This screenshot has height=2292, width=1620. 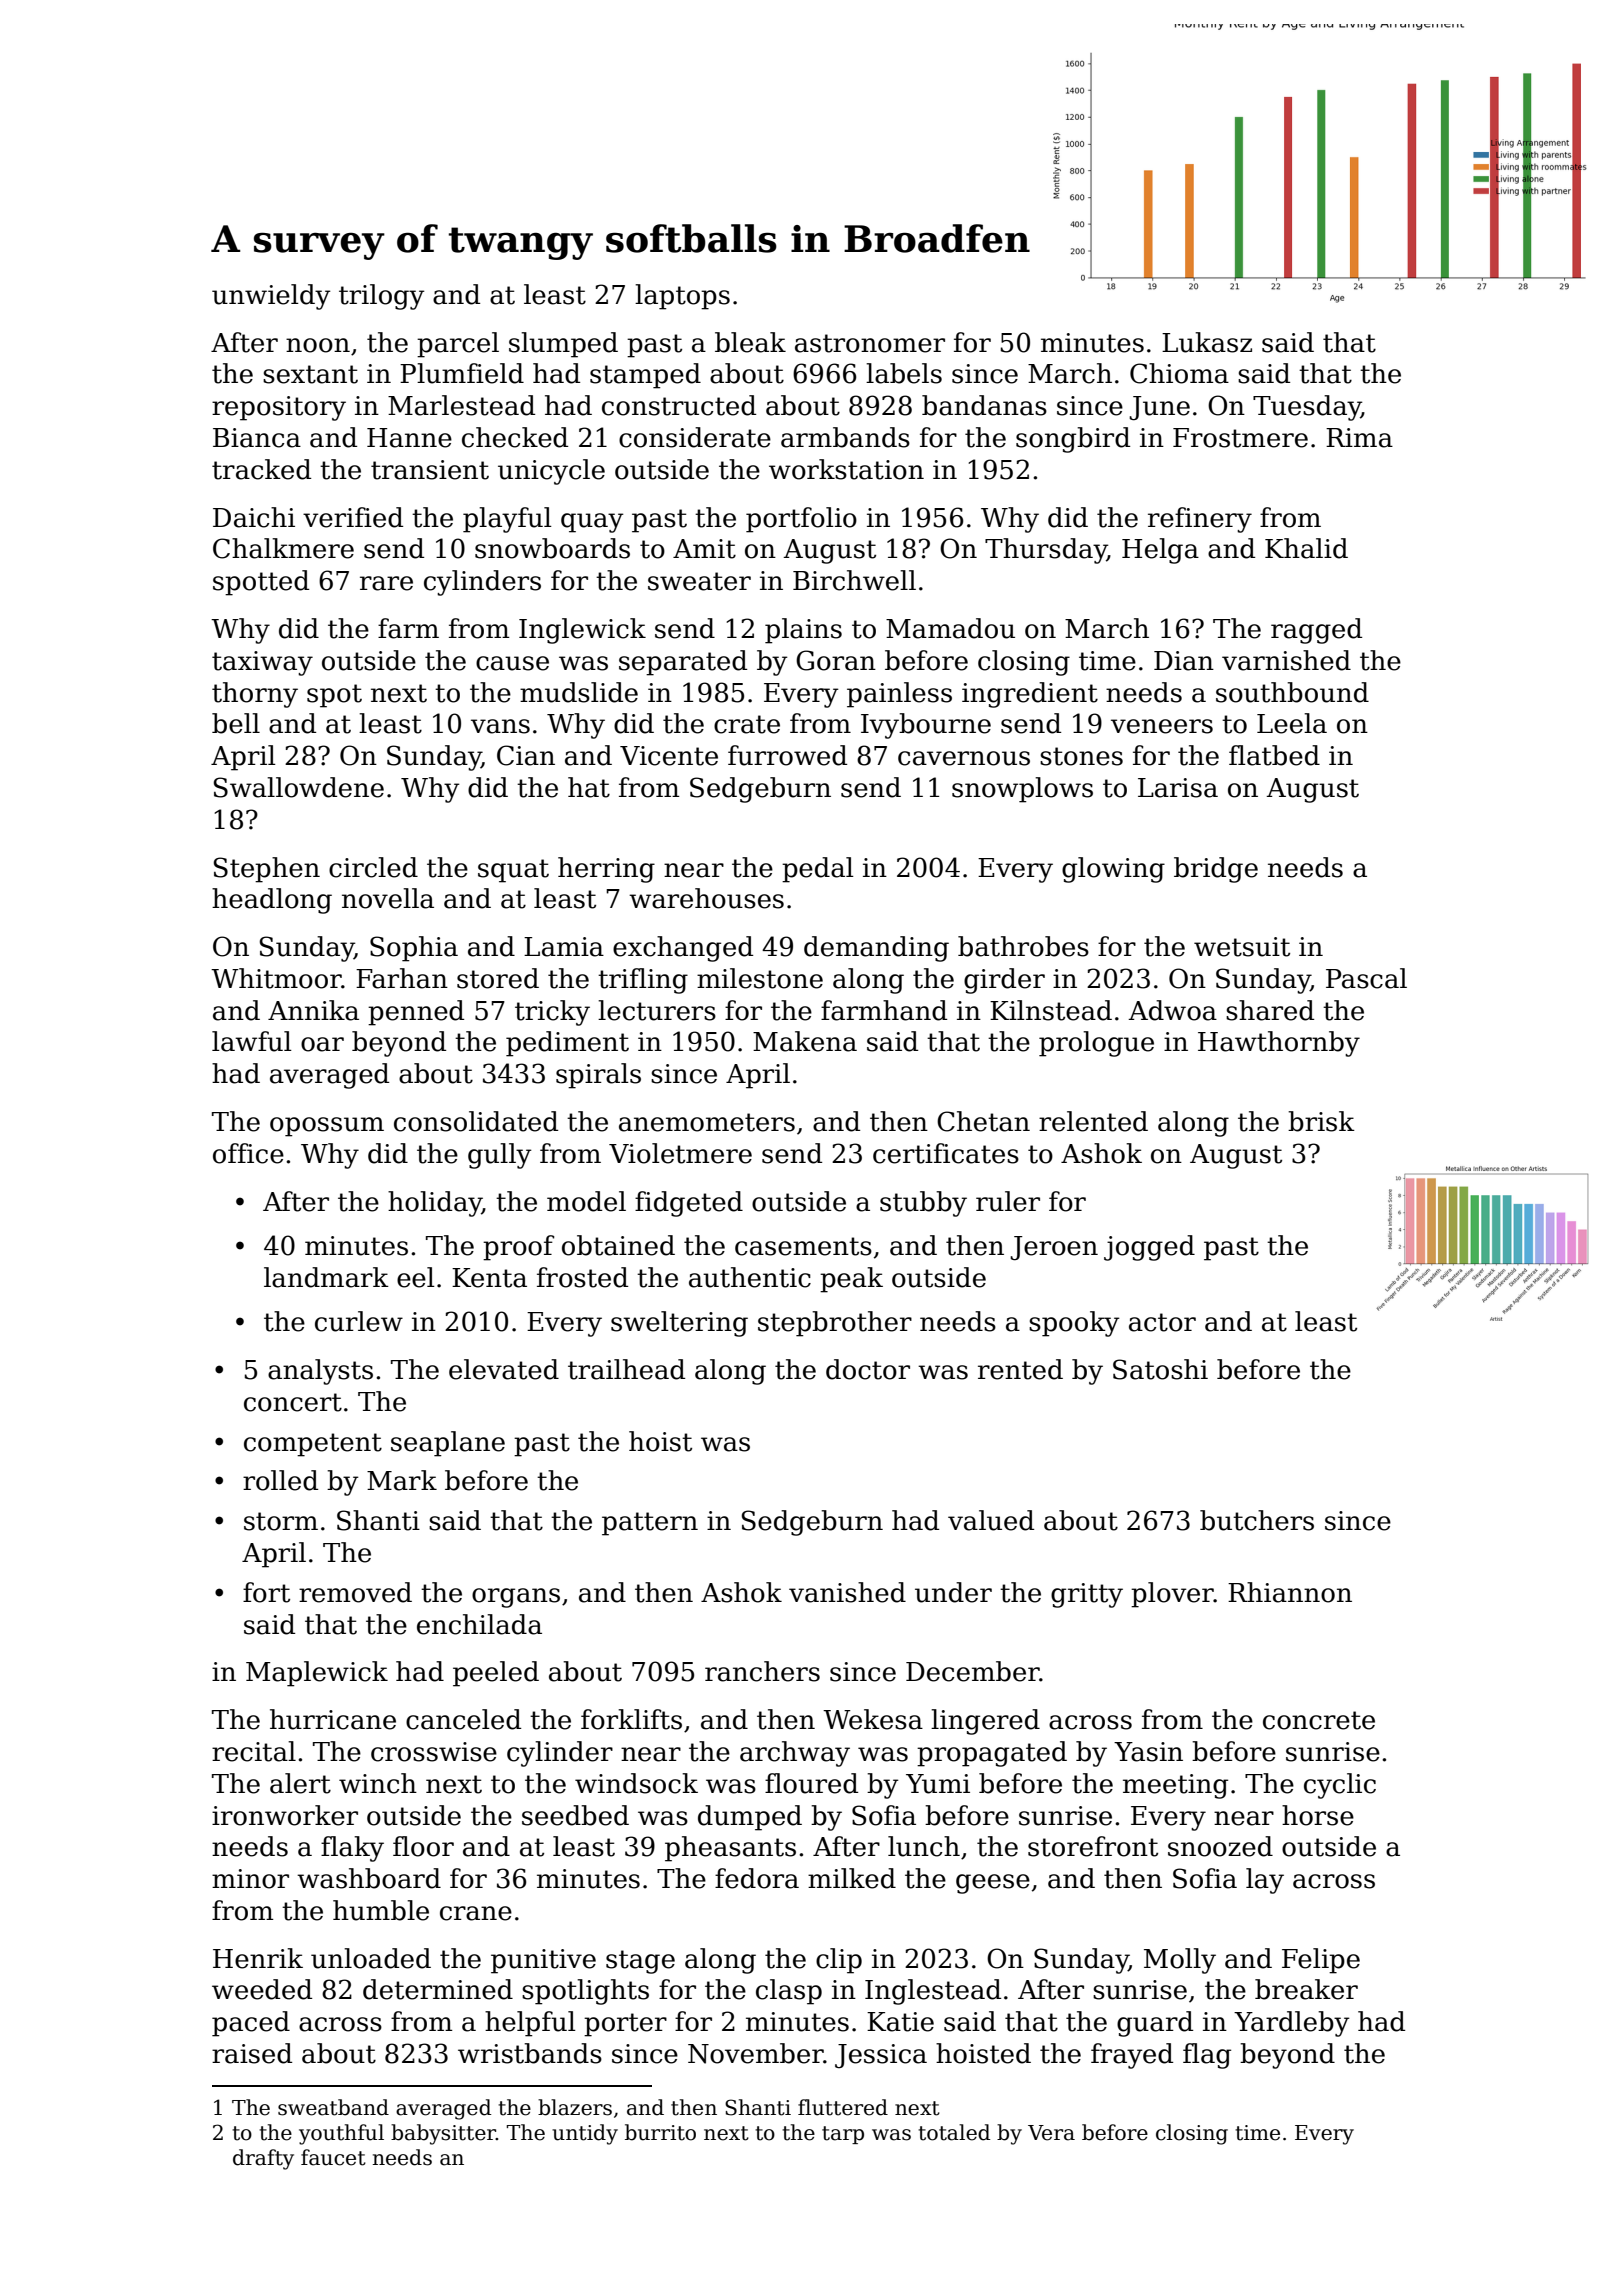 What do you see at coordinates (679, 1324) in the screenshot?
I see `sweltering` at bounding box center [679, 1324].
